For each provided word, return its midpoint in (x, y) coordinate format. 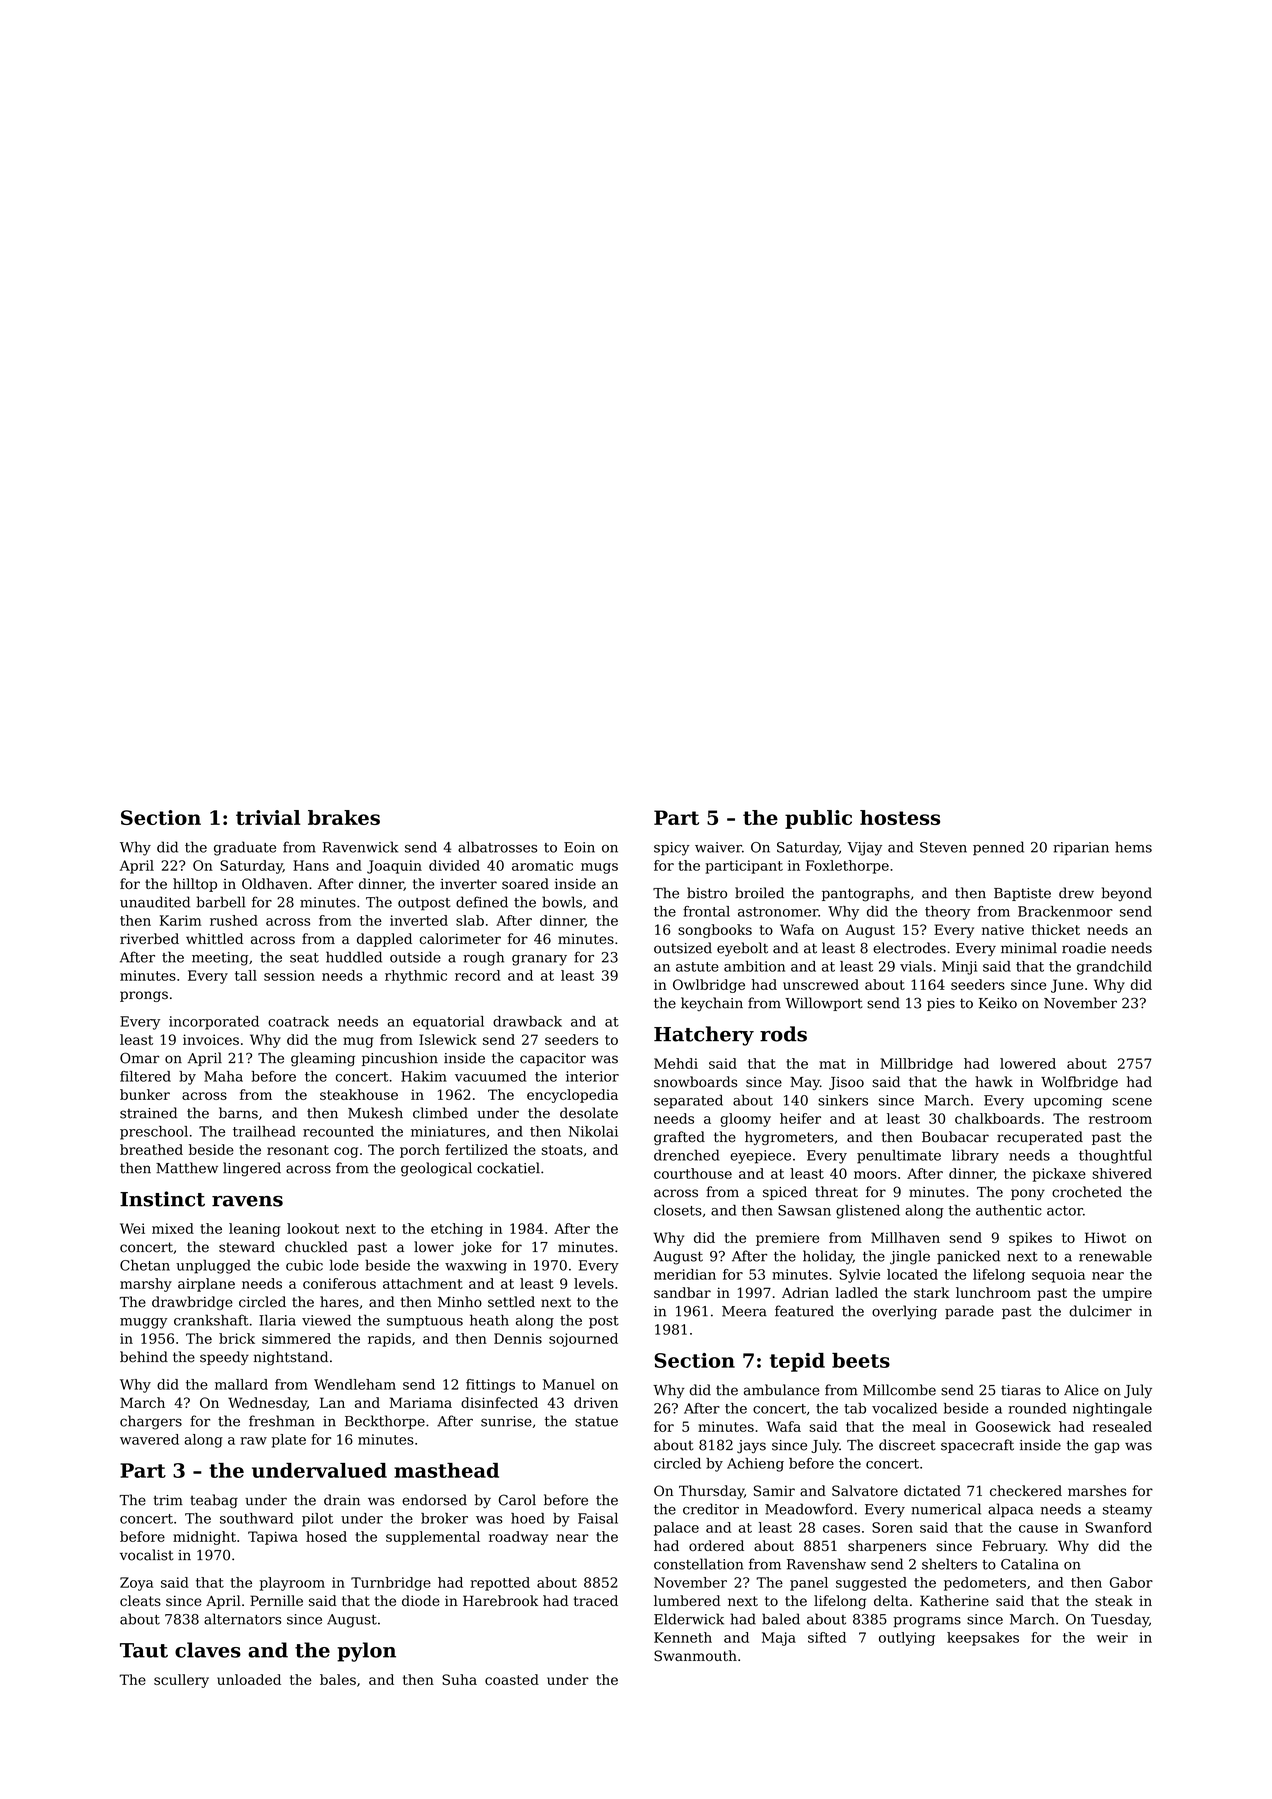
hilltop (195, 885)
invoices (211, 1039)
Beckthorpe (385, 1422)
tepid (797, 1362)
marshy (146, 1285)
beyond (1127, 894)
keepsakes (983, 1639)
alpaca (1010, 1510)
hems (1133, 847)
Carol (517, 1500)
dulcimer (1100, 1311)
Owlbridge (709, 986)
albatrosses (497, 847)
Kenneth (683, 1637)
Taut (144, 1650)
